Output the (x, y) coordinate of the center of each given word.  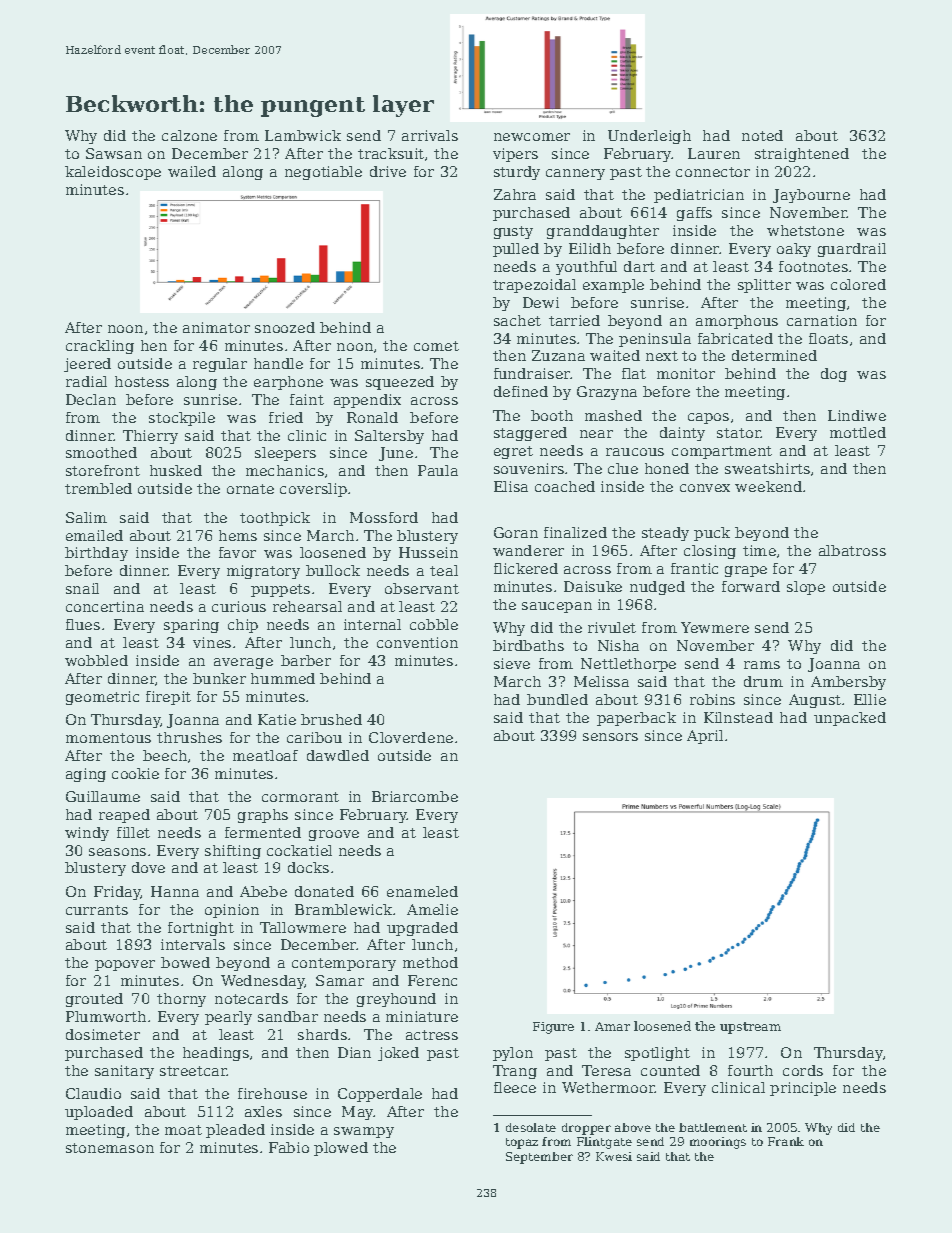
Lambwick (303, 135)
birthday (96, 554)
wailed (192, 171)
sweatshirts (767, 468)
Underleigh (649, 137)
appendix (367, 401)
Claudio (93, 1093)
